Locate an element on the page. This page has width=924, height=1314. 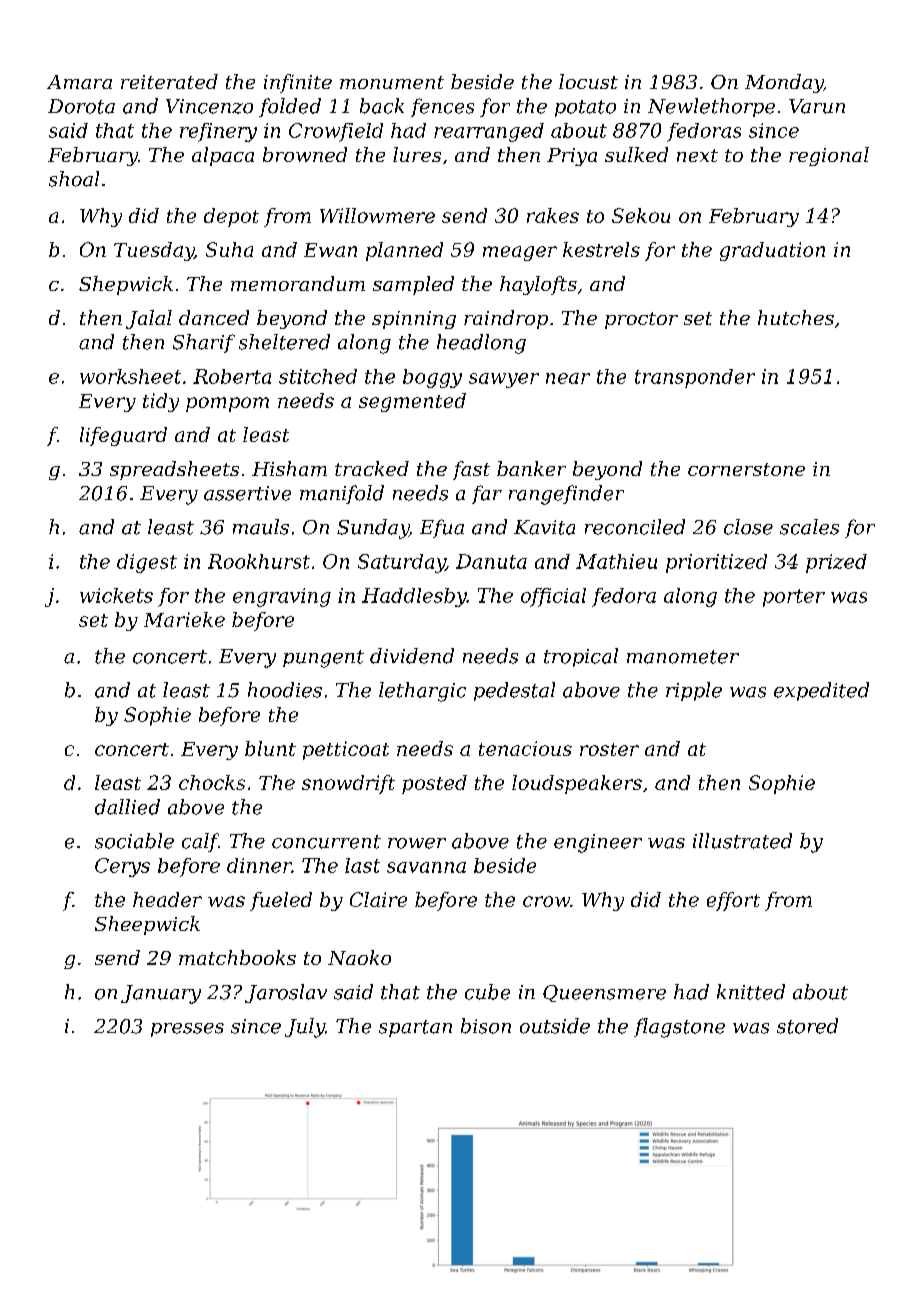
matchbooks is located at coordinates (237, 957).
